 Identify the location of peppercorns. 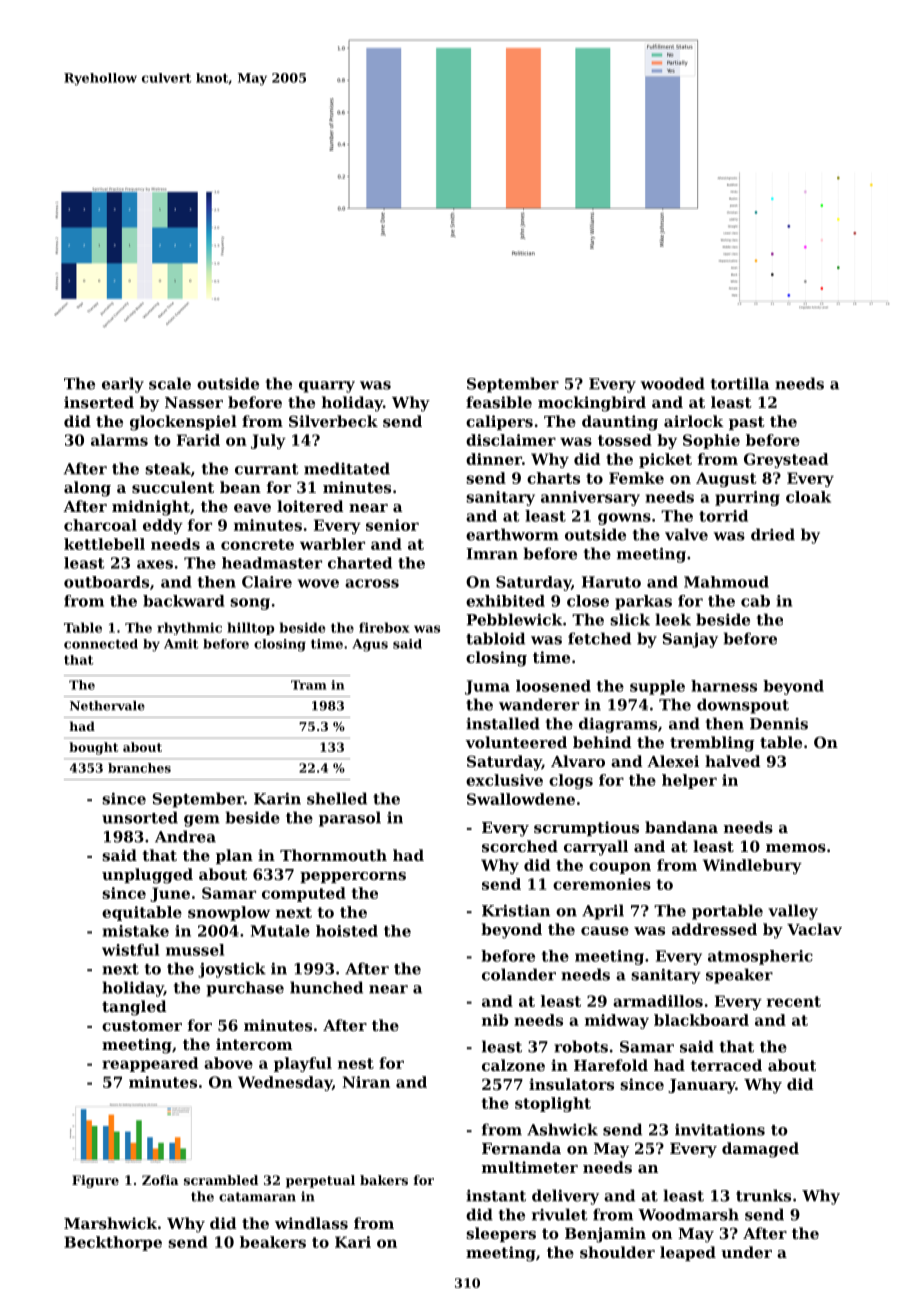
(353, 877).
